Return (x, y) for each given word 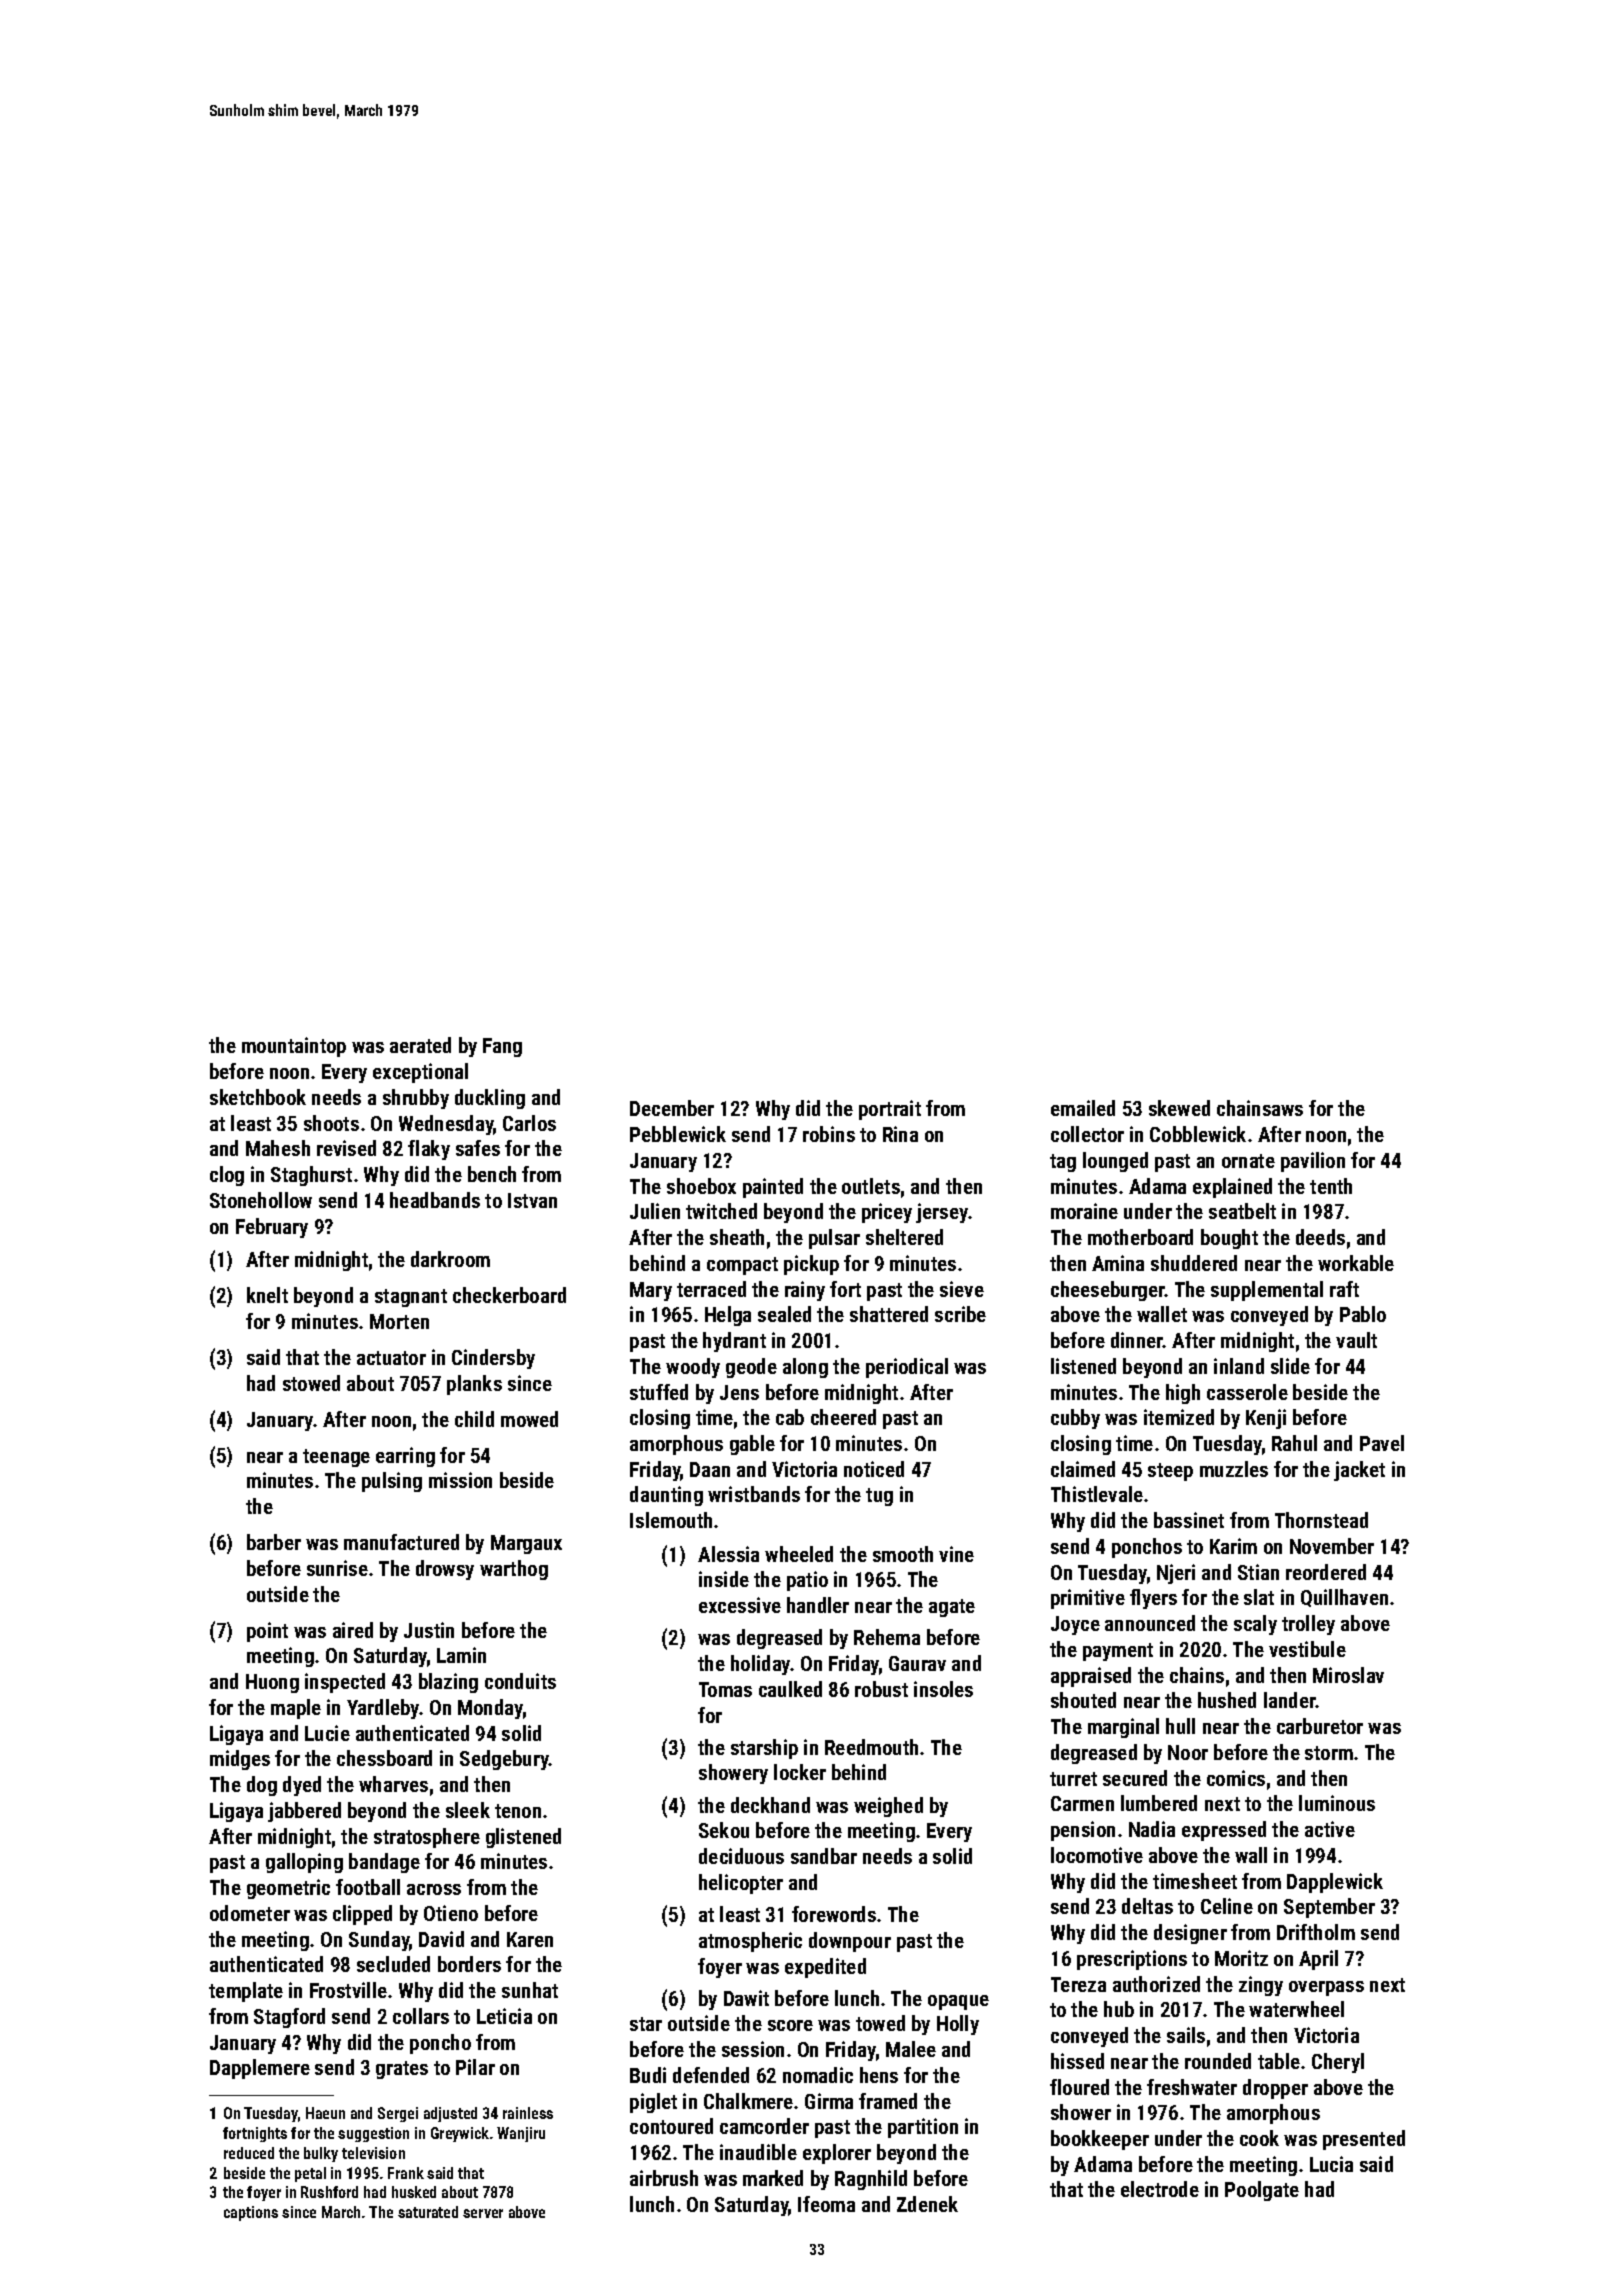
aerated (420, 1045)
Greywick (460, 2134)
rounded (1218, 2061)
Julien (655, 1211)
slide (1290, 1366)
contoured (671, 2126)
